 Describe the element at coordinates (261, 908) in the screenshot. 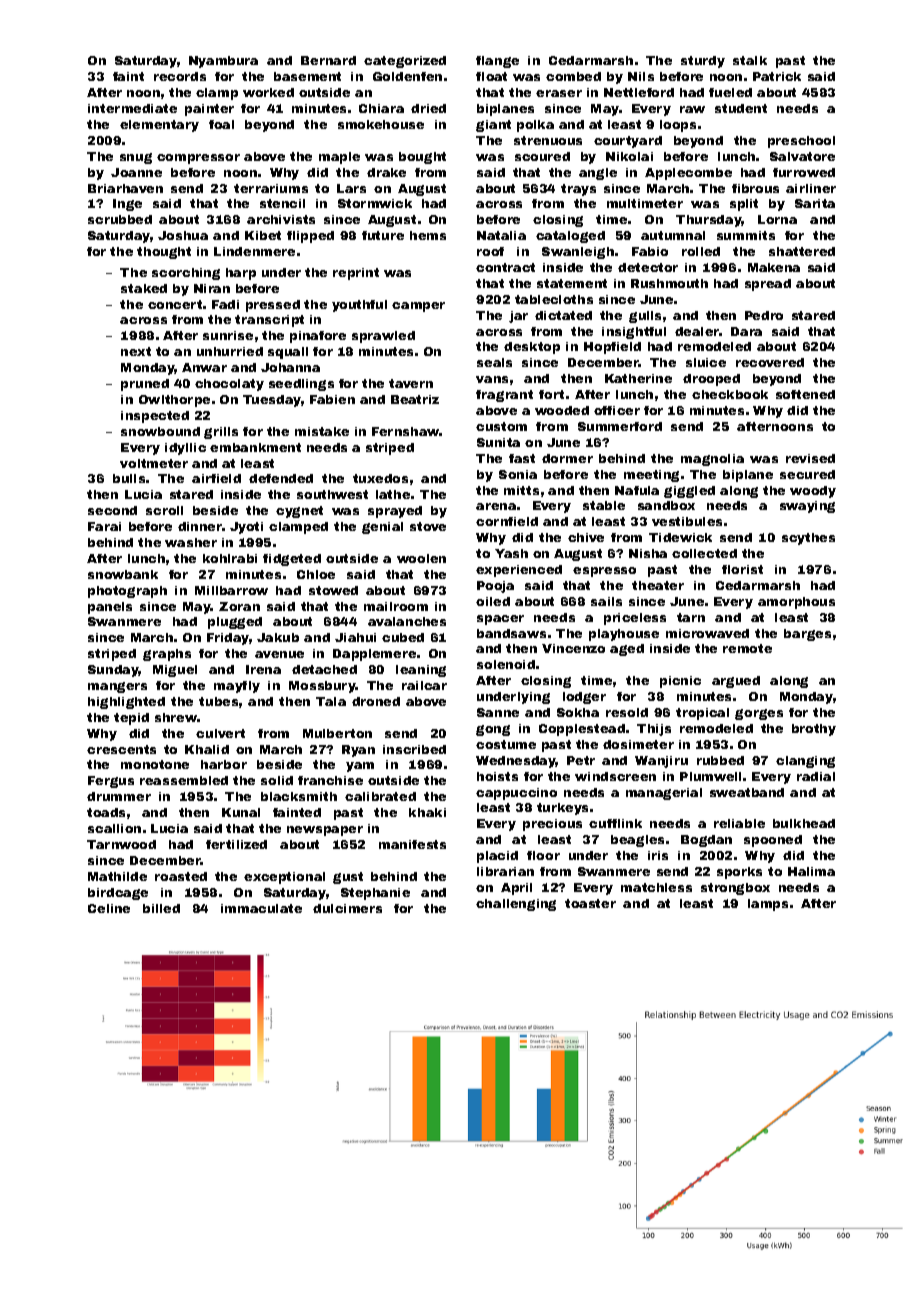

I see `immaculate` at that location.
